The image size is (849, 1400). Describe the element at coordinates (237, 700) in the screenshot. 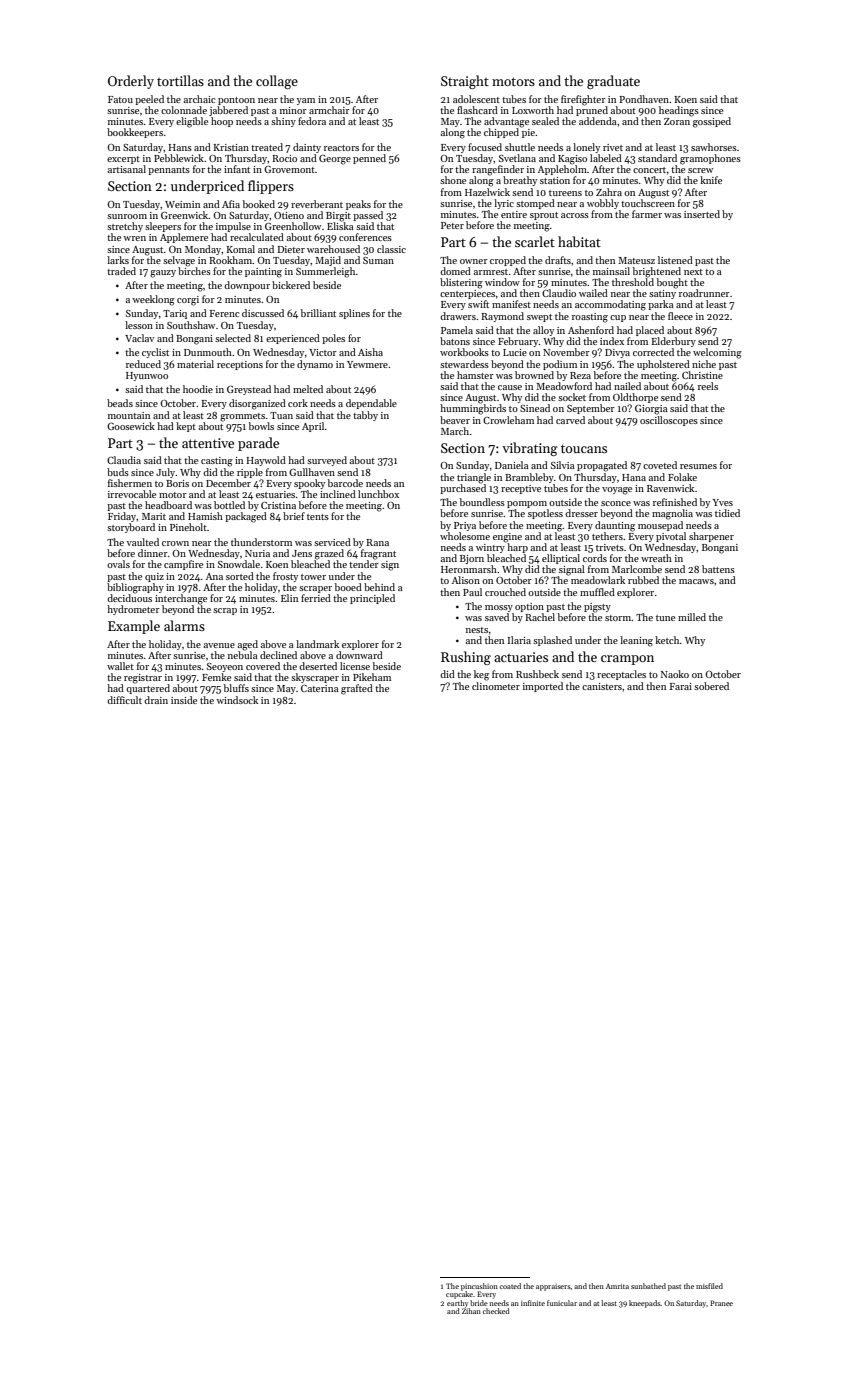

I see `windsock` at that location.
